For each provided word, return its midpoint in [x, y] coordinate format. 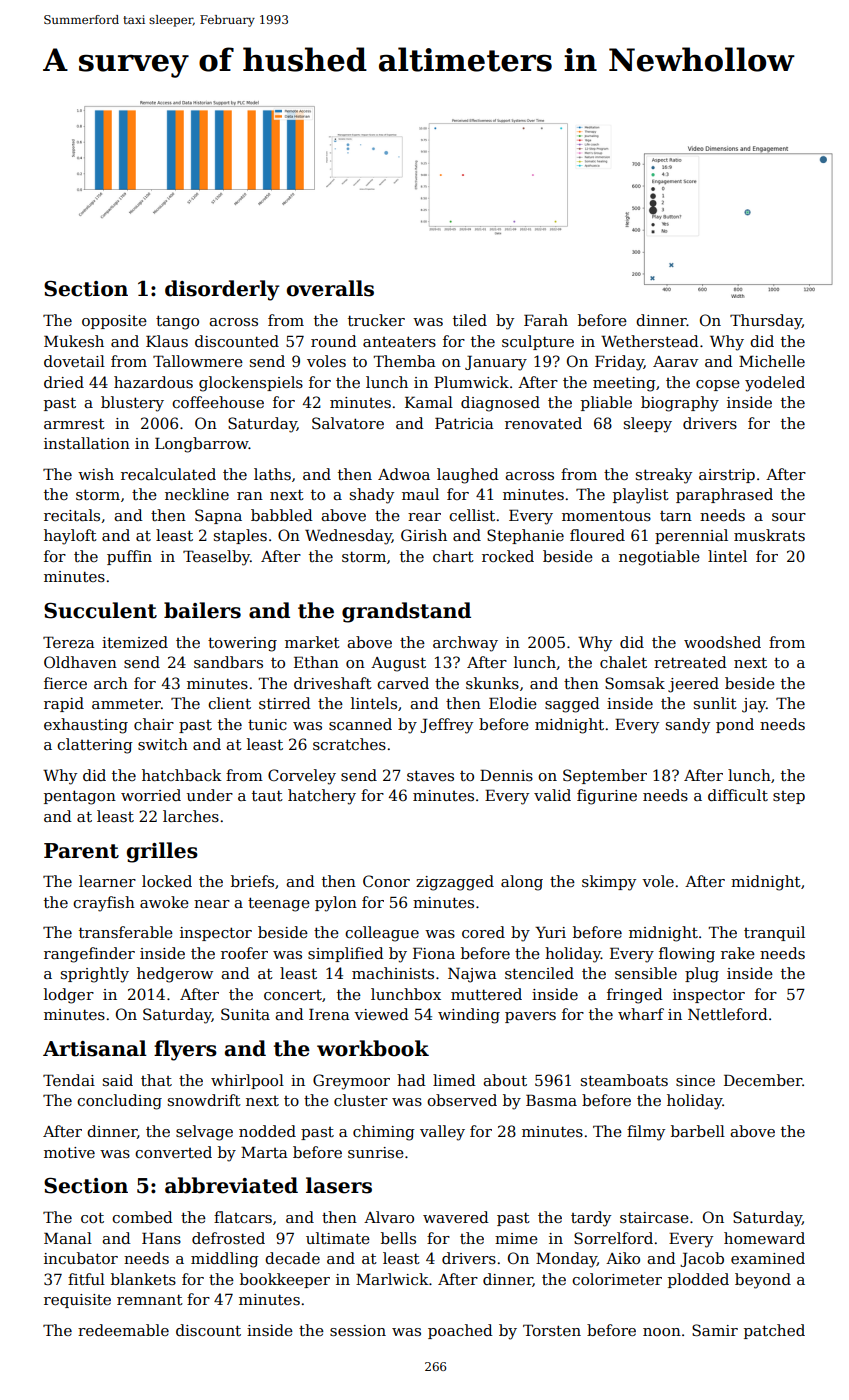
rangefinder [89, 955]
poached [460, 1331]
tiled [470, 320]
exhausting [86, 726]
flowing [687, 955]
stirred [285, 703]
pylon [336, 904]
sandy [688, 726]
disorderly [222, 290]
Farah [546, 320]
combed [142, 1217]
